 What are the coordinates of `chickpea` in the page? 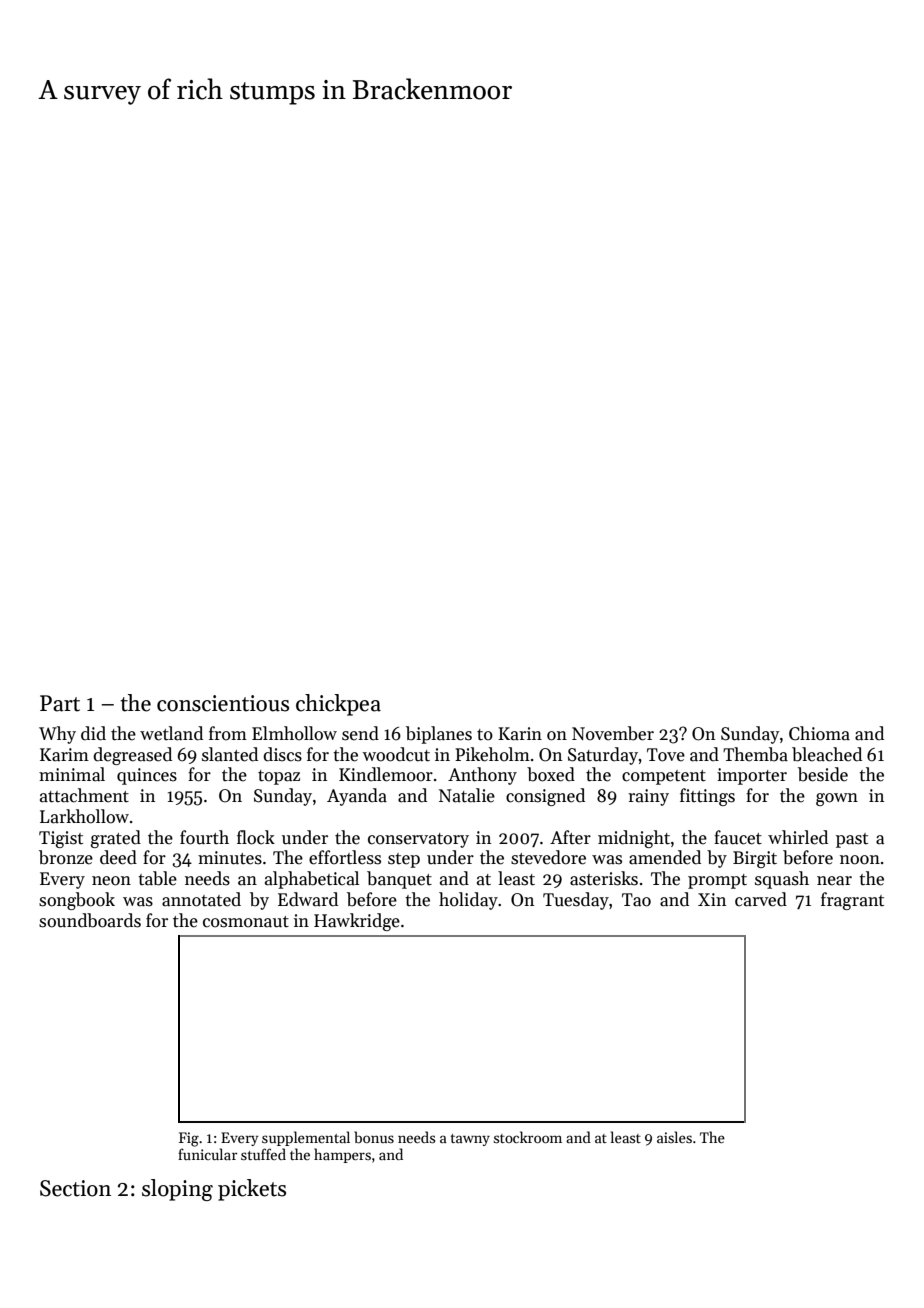 It's located at (338, 705).
